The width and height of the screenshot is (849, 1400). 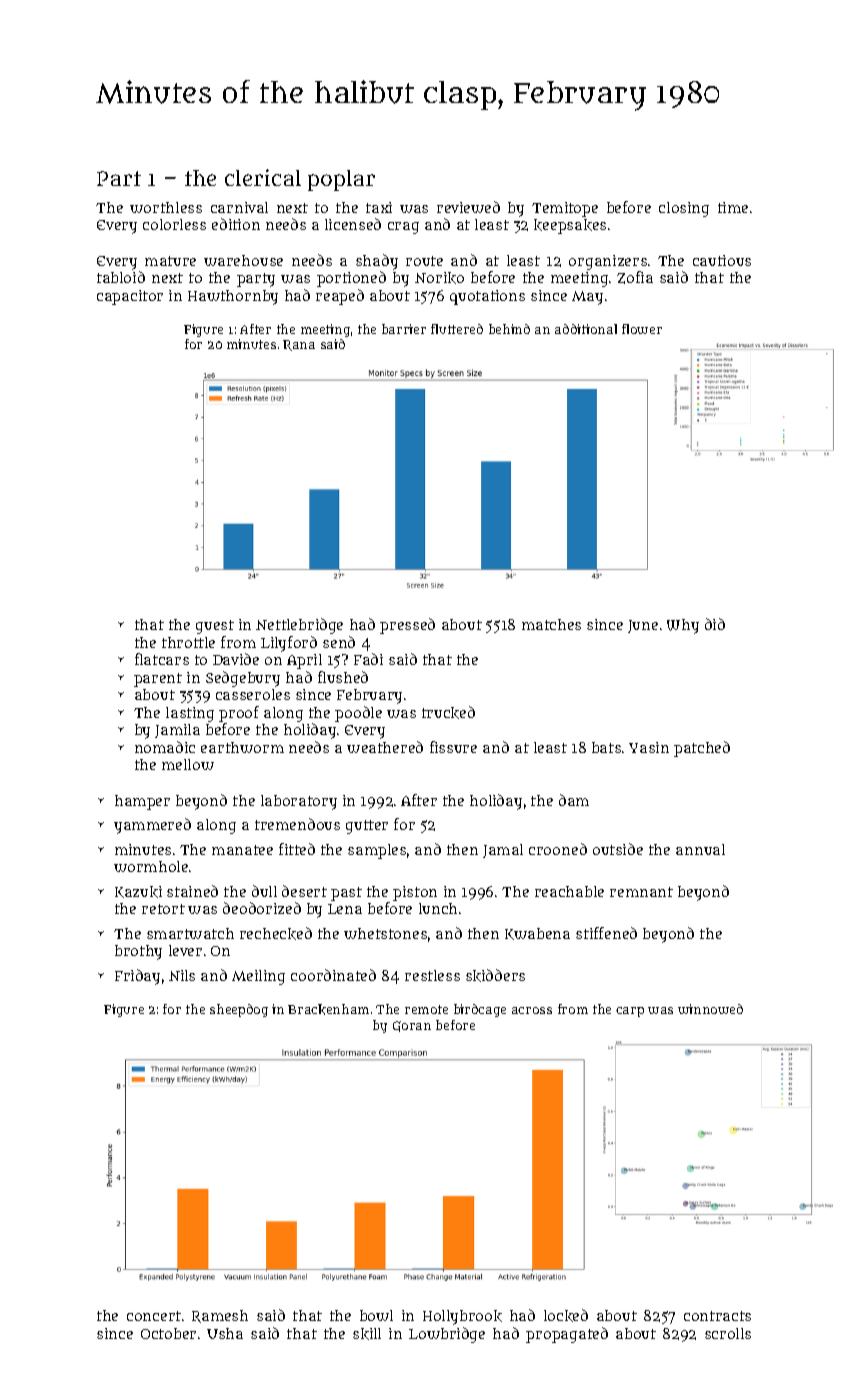 What do you see at coordinates (243, 260) in the screenshot?
I see `warehouse` at bounding box center [243, 260].
